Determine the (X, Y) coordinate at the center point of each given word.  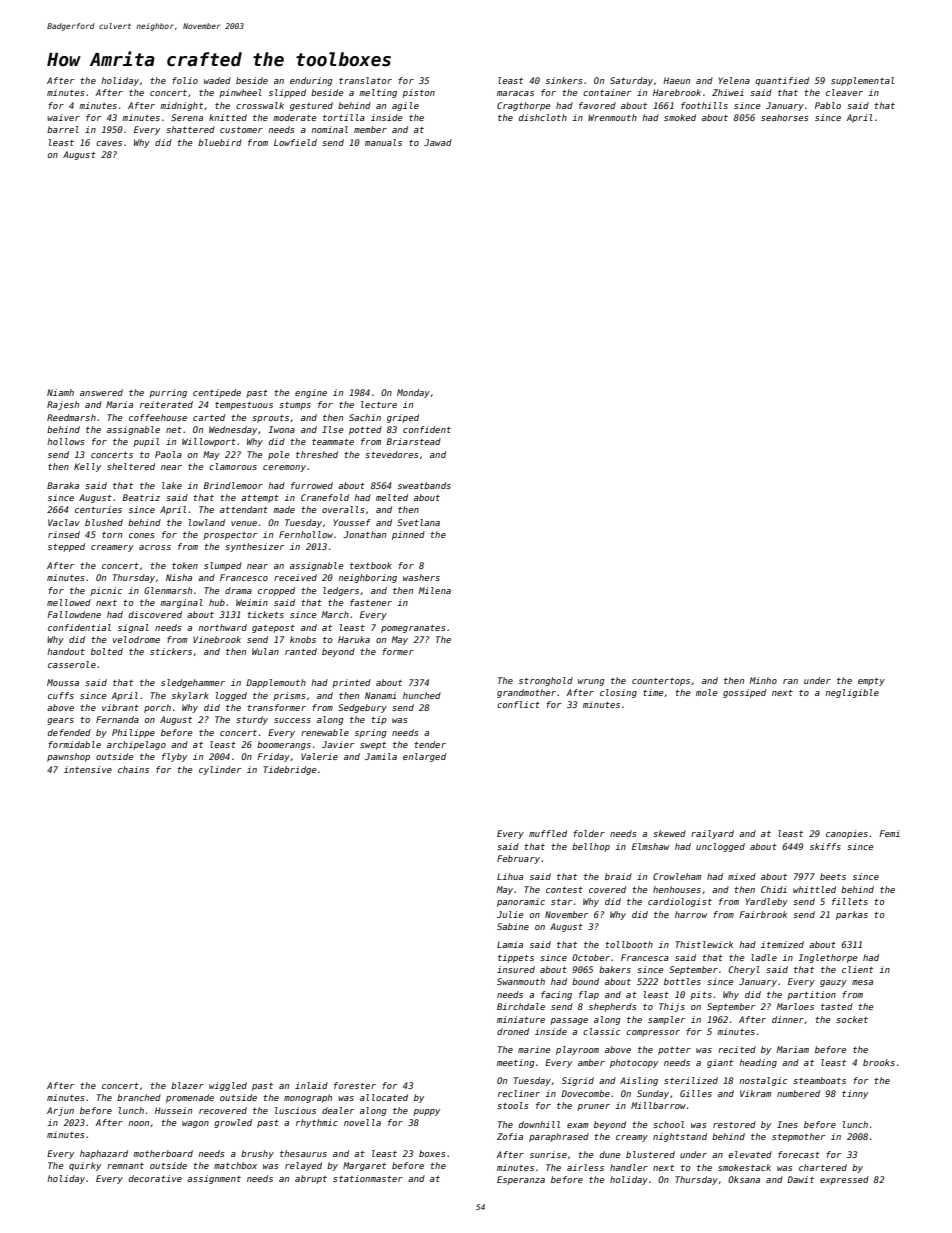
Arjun (60, 1111)
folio (185, 80)
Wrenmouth (612, 117)
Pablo (828, 105)
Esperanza (521, 1180)
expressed (844, 1180)
